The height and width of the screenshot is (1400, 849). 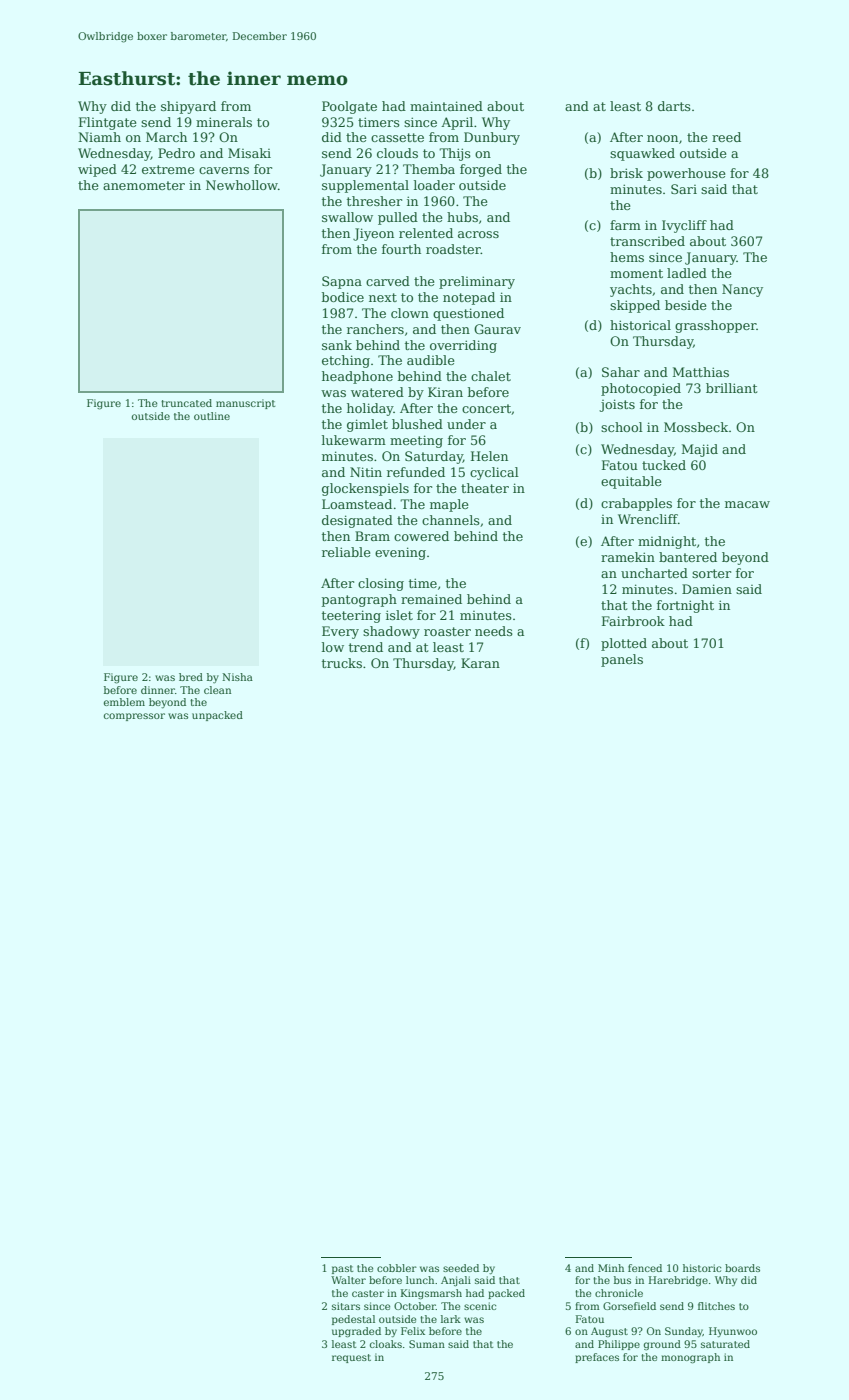 I want to click on seeded, so click(x=461, y=1268).
